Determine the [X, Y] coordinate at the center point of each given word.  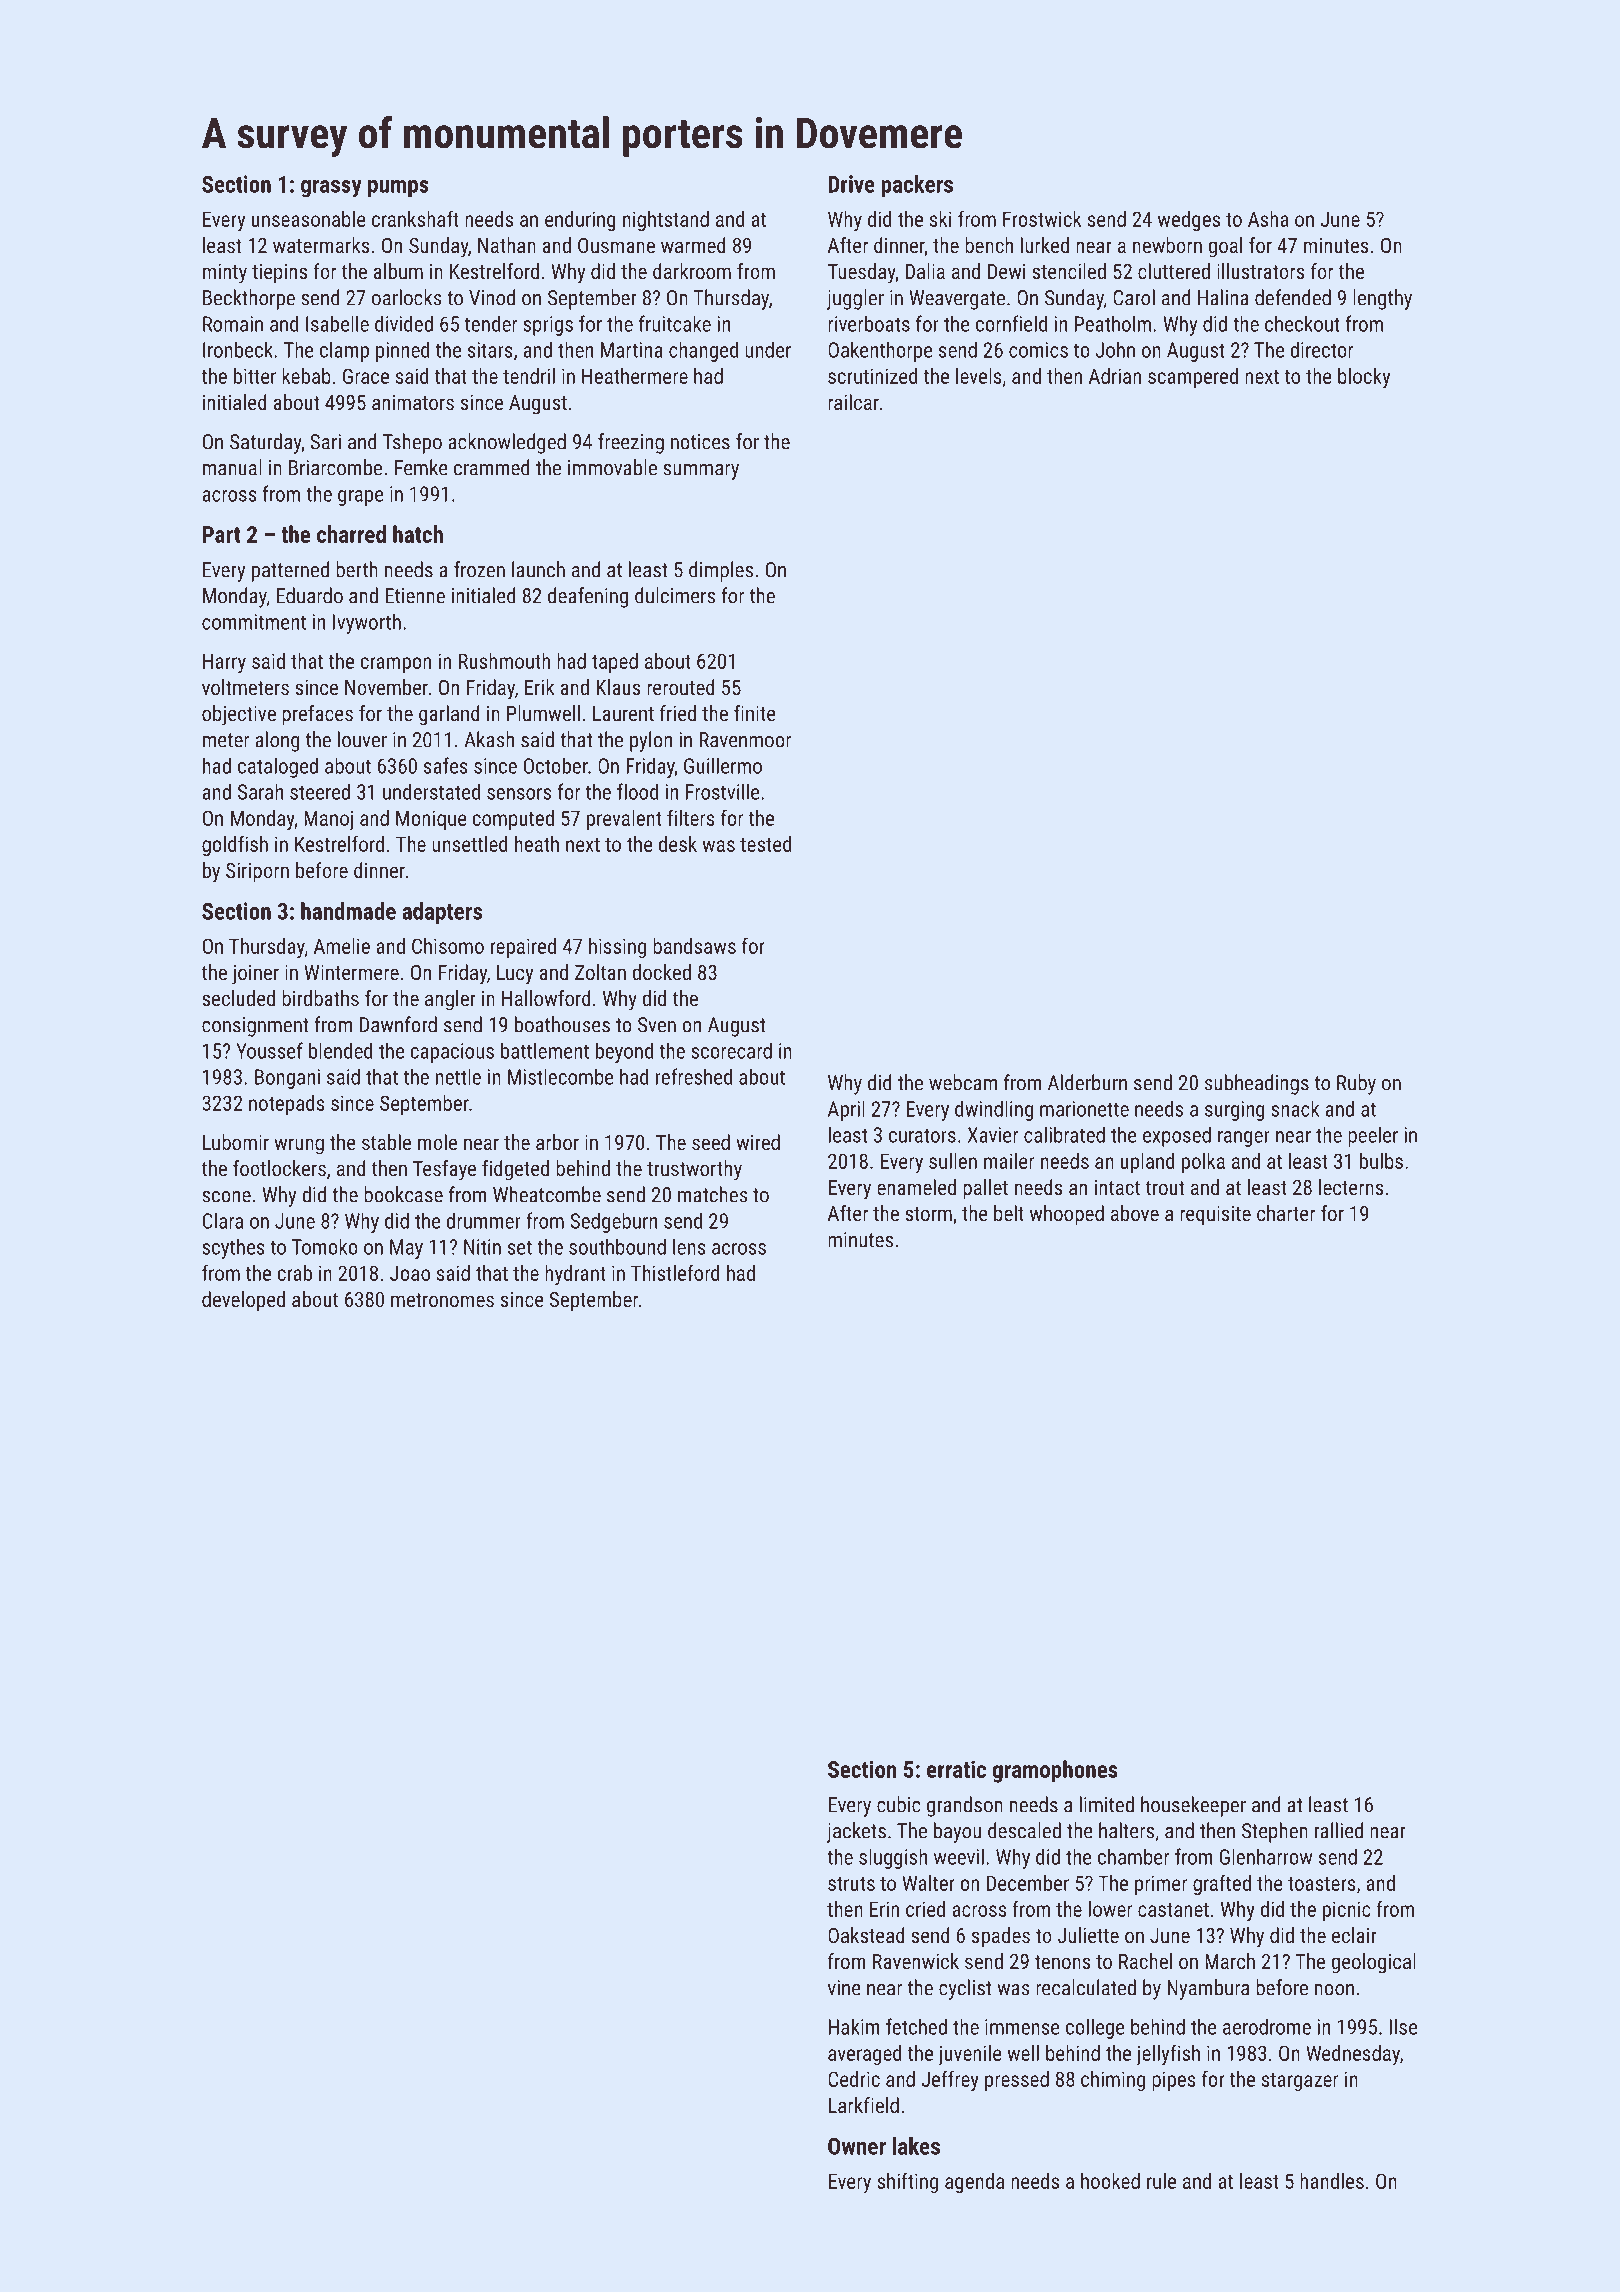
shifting [907, 2182]
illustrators [1261, 271]
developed [243, 1301]
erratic [956, 1769]
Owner [857, 2146]
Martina [632, 350]
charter [1286, 1213]
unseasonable [309, 219]
